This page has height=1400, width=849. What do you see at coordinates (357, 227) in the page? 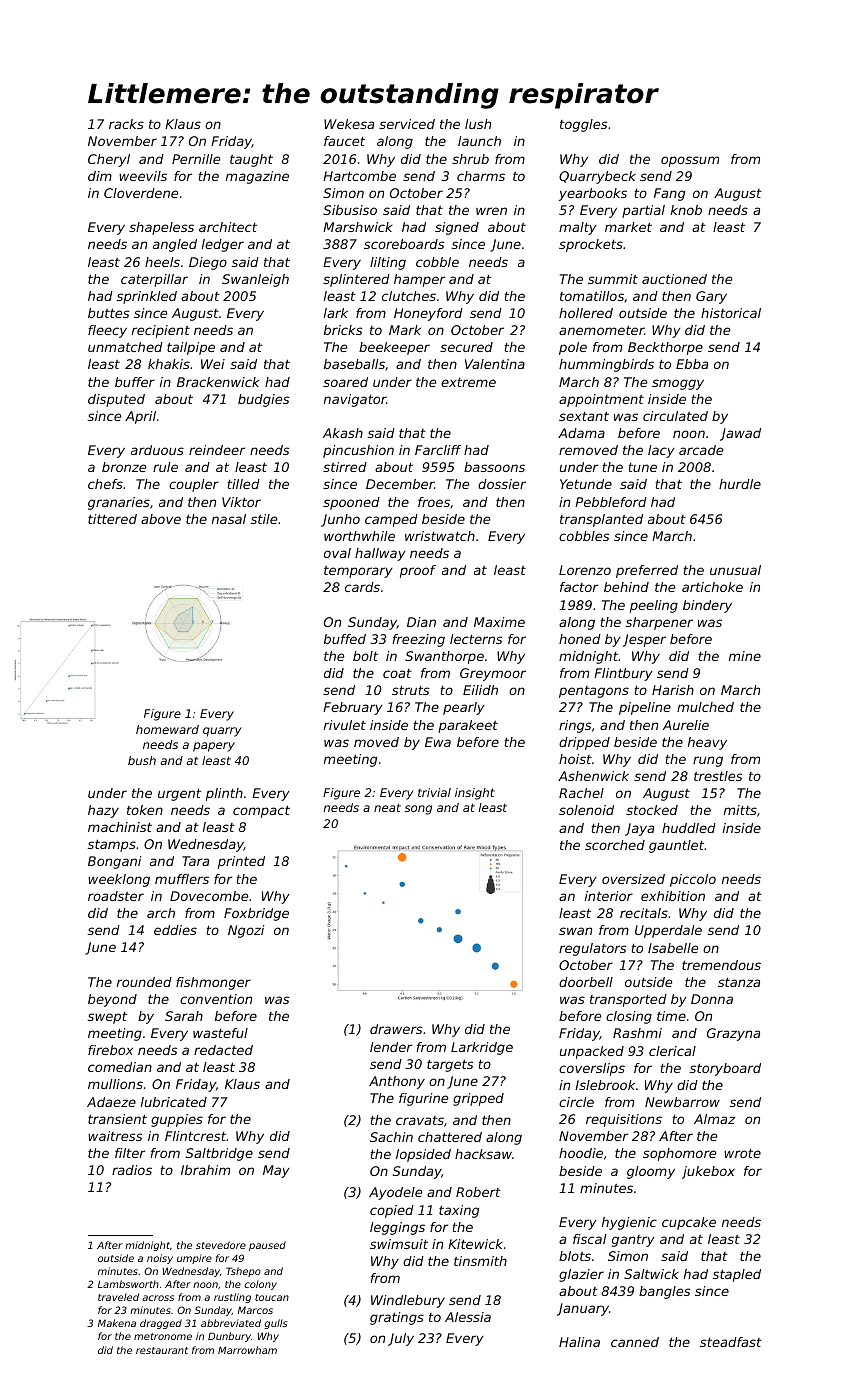
I see `Marshwick` at bounding box center [357, 227].
